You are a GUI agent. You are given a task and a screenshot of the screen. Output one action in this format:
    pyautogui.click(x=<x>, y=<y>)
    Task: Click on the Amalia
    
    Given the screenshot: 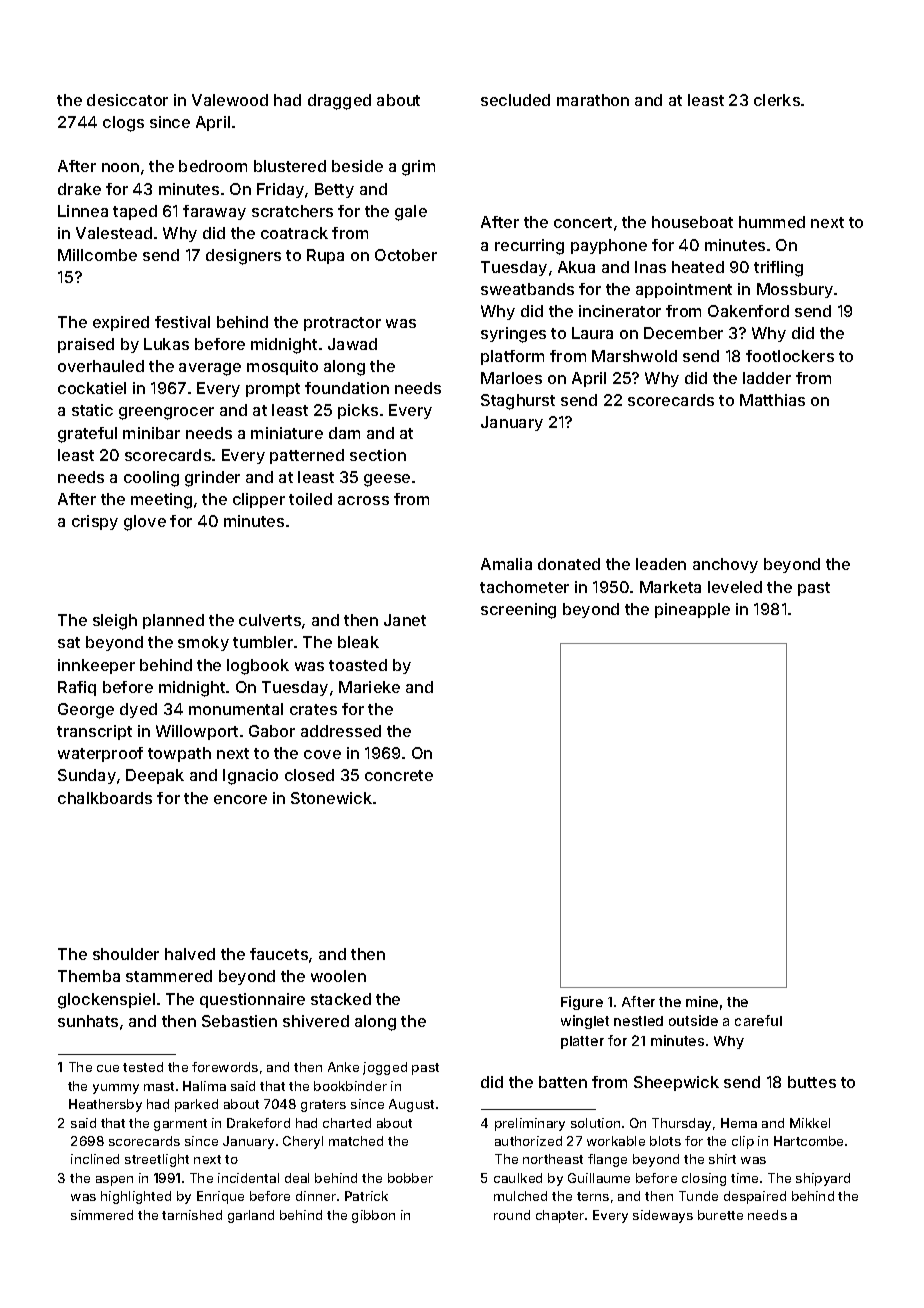 What is the action you would take?
    pyautogui.click(x=506, y=564)
